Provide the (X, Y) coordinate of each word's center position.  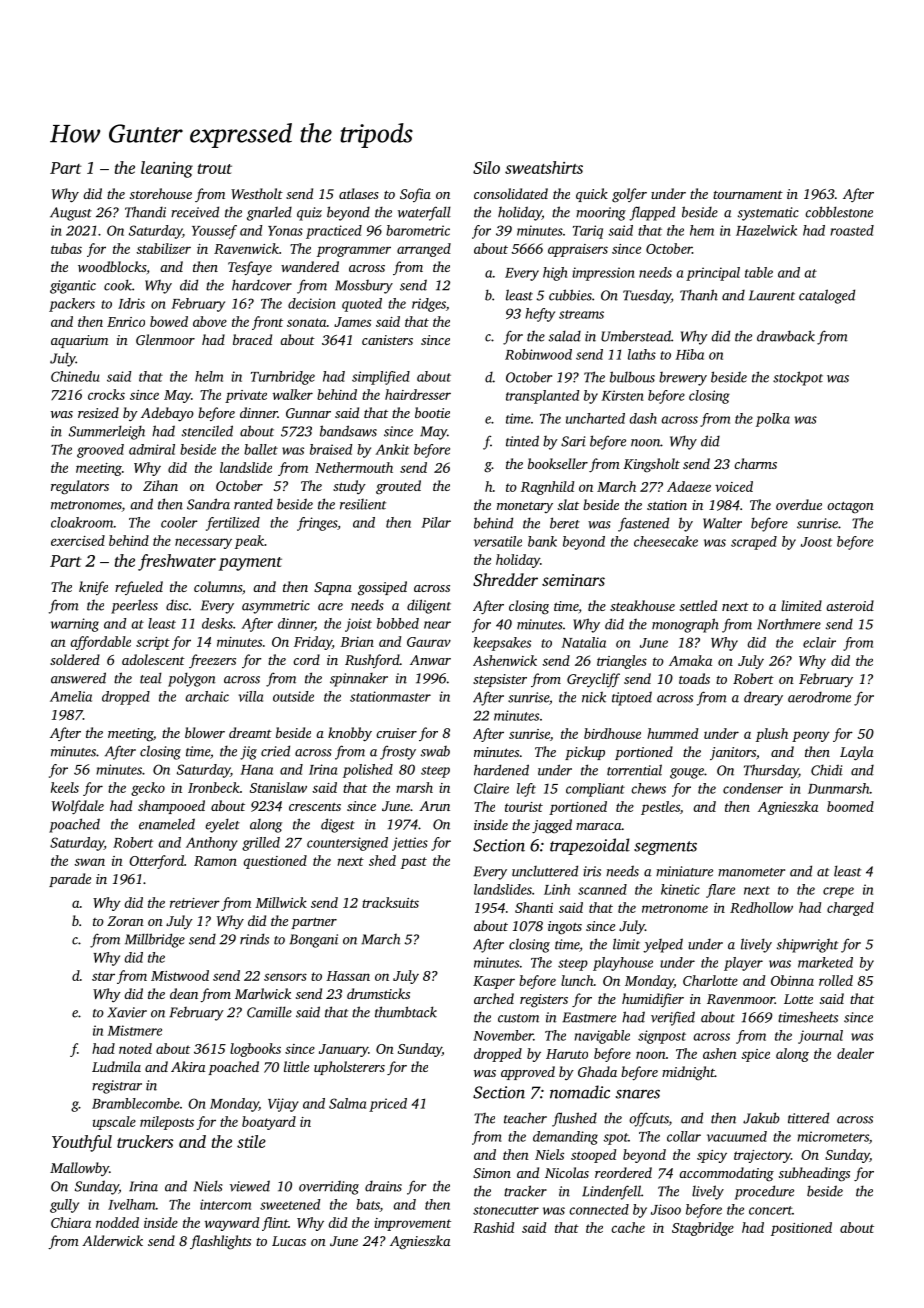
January (343, 1050)
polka (773, 420)
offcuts (649, 1119)
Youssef (214, 232)
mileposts (167, 1123)
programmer (354, 251)
